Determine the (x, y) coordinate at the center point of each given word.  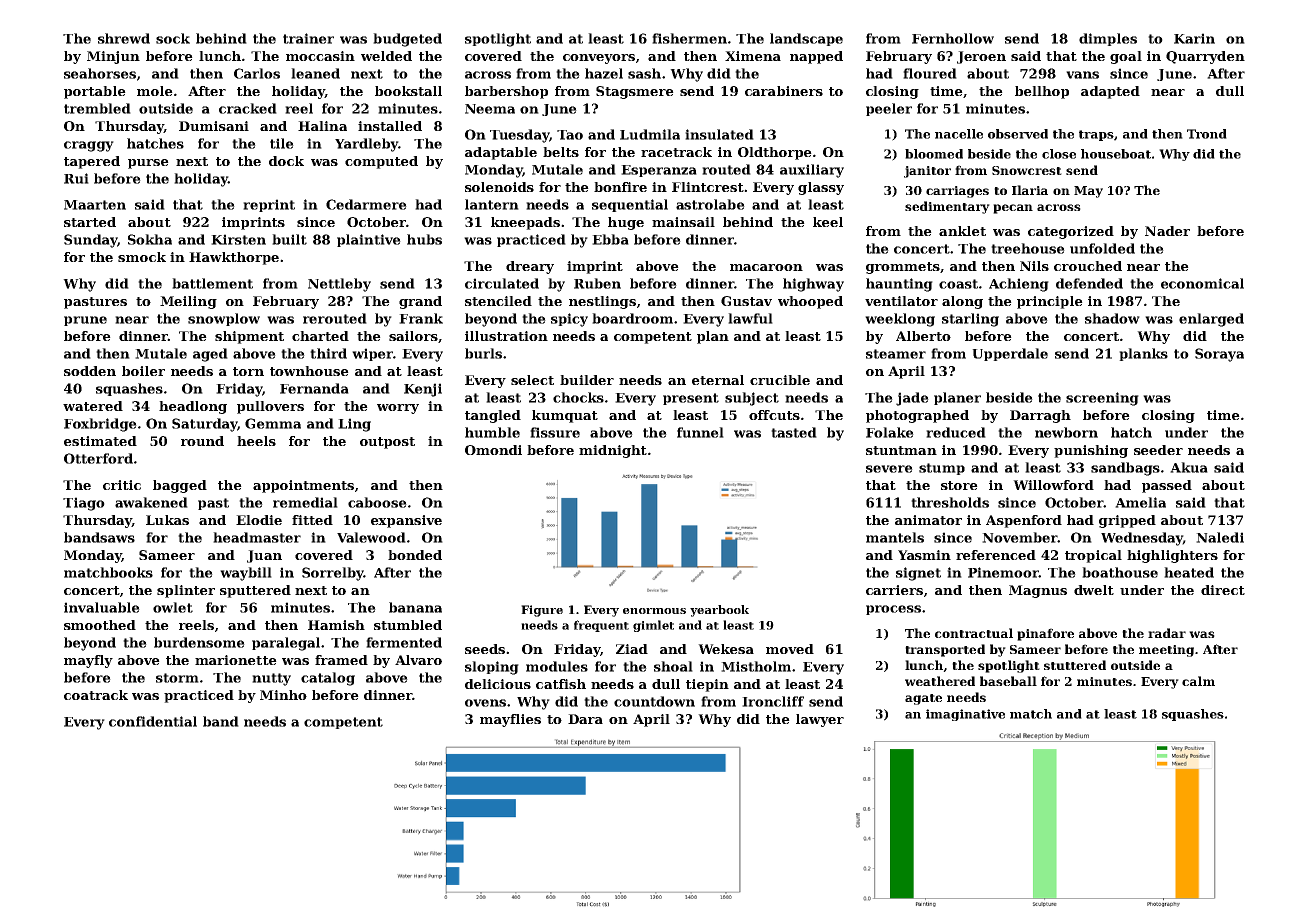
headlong (193, 407)
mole (155, 91)
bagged (180, 486)
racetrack (676, 152)
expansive (406, 521)
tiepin (707, 685)
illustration (506, 336)
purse (148, 164)
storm (177, 678)
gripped (1127, 521)
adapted (1110, 92)
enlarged (1211, 320)
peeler (889, 109)
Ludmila (650, 134)
